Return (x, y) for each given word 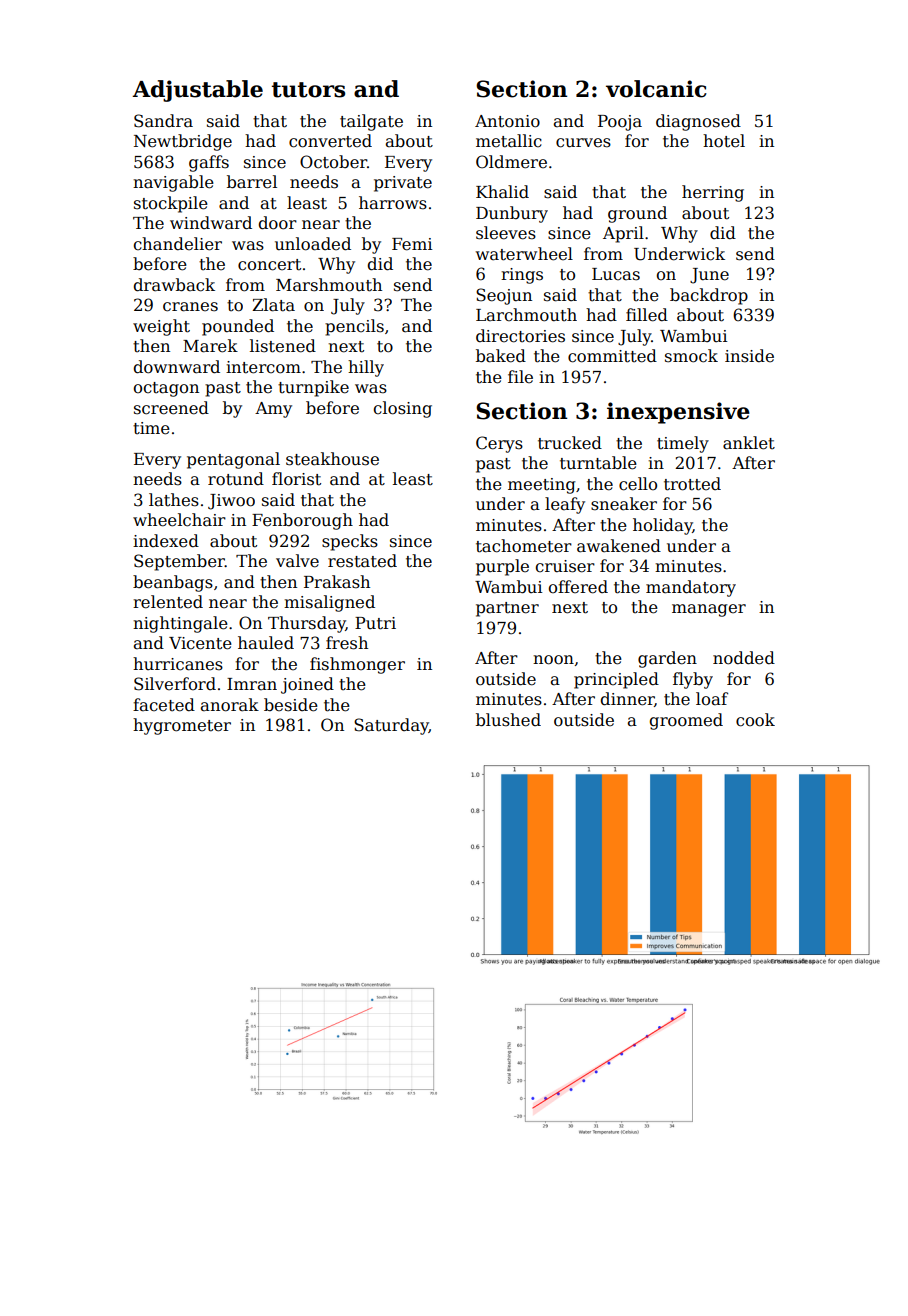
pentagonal (233, 460)
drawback (174, 285)
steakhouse (332, 459)
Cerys (499, 444)
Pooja (620, 123)
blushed (508, 720)
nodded (744, 658)
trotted (692, 484)
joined (307, 685)
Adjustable (197, 91)
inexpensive (678, 413)
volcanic (656, 89)
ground (637, 214)
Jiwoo (231, 502)
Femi (412, 244)
